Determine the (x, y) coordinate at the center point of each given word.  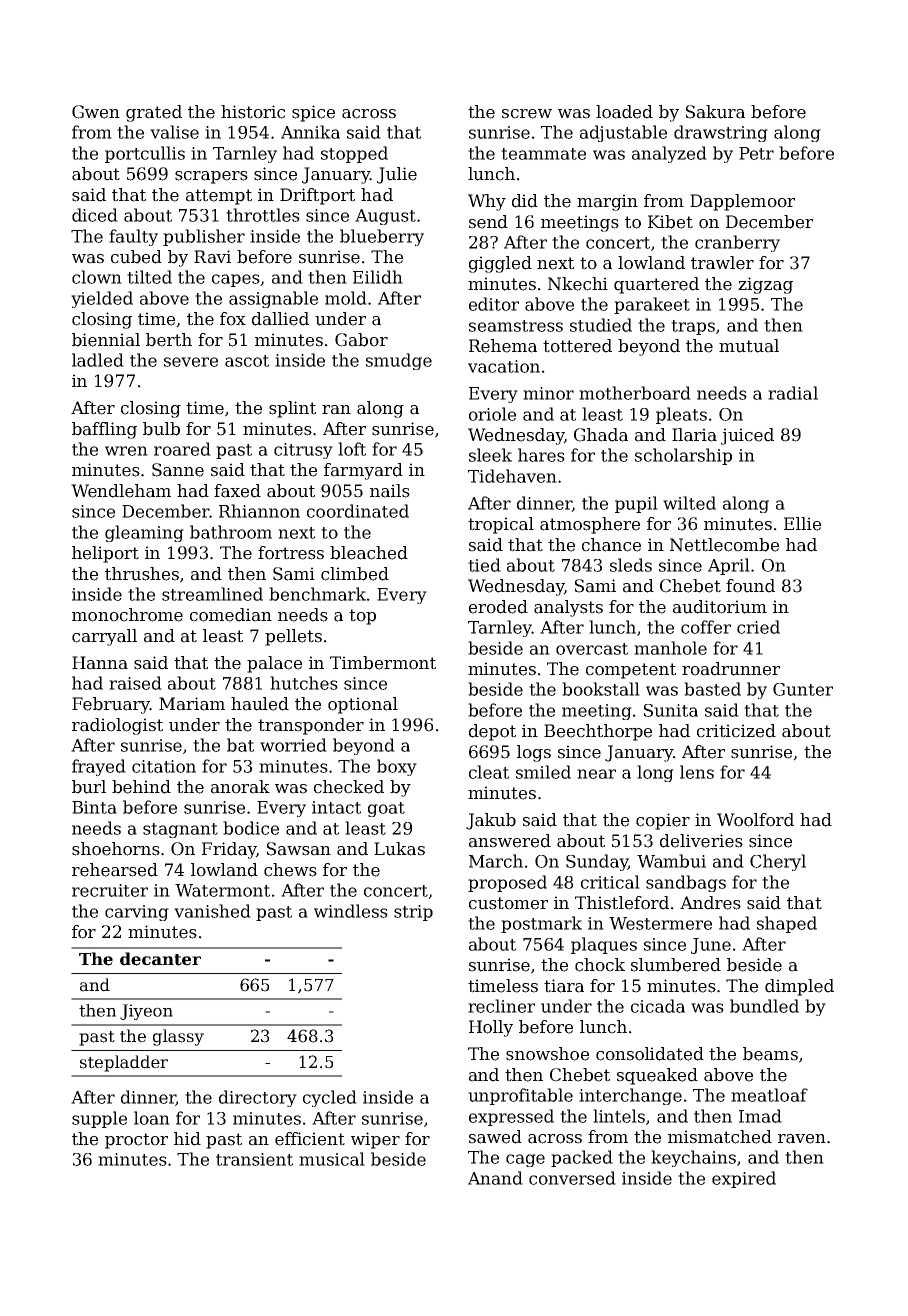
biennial (106, 340)
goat (386, 809)
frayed (99, 767)
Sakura (715, 112)
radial (793, 393)
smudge (399, 361)
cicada (658, 1006)
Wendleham (121, 491)
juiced (747, 436)
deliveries (701, 841)
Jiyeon (146, 1012)
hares (541, 455)
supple (99, 1119)
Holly (491, 1028)
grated (154, 113)
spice (313, 113)
